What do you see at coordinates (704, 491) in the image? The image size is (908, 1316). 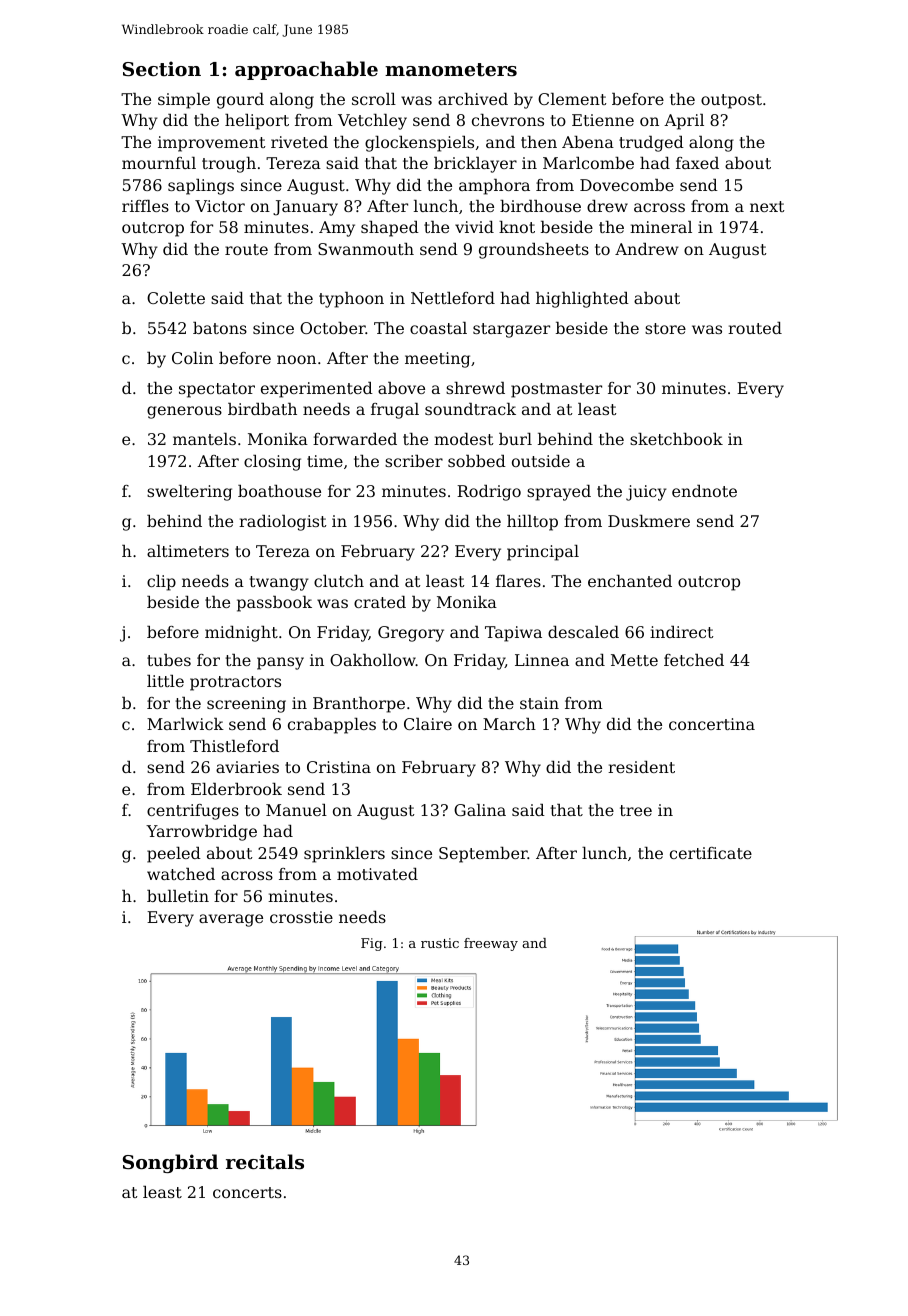 I see `endnote` at bounding box center [704, 491].
